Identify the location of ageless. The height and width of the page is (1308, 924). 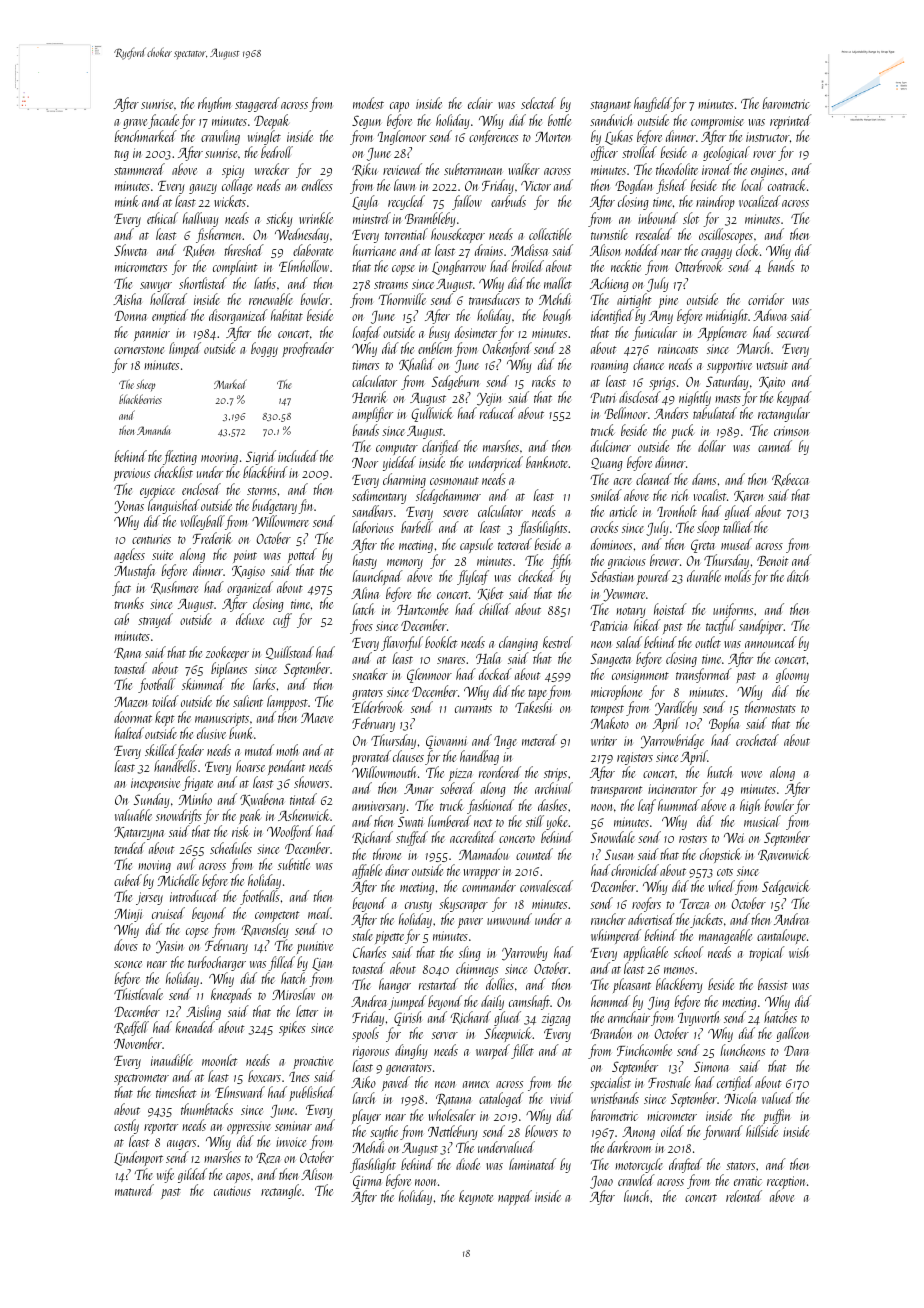
(129, 555).
